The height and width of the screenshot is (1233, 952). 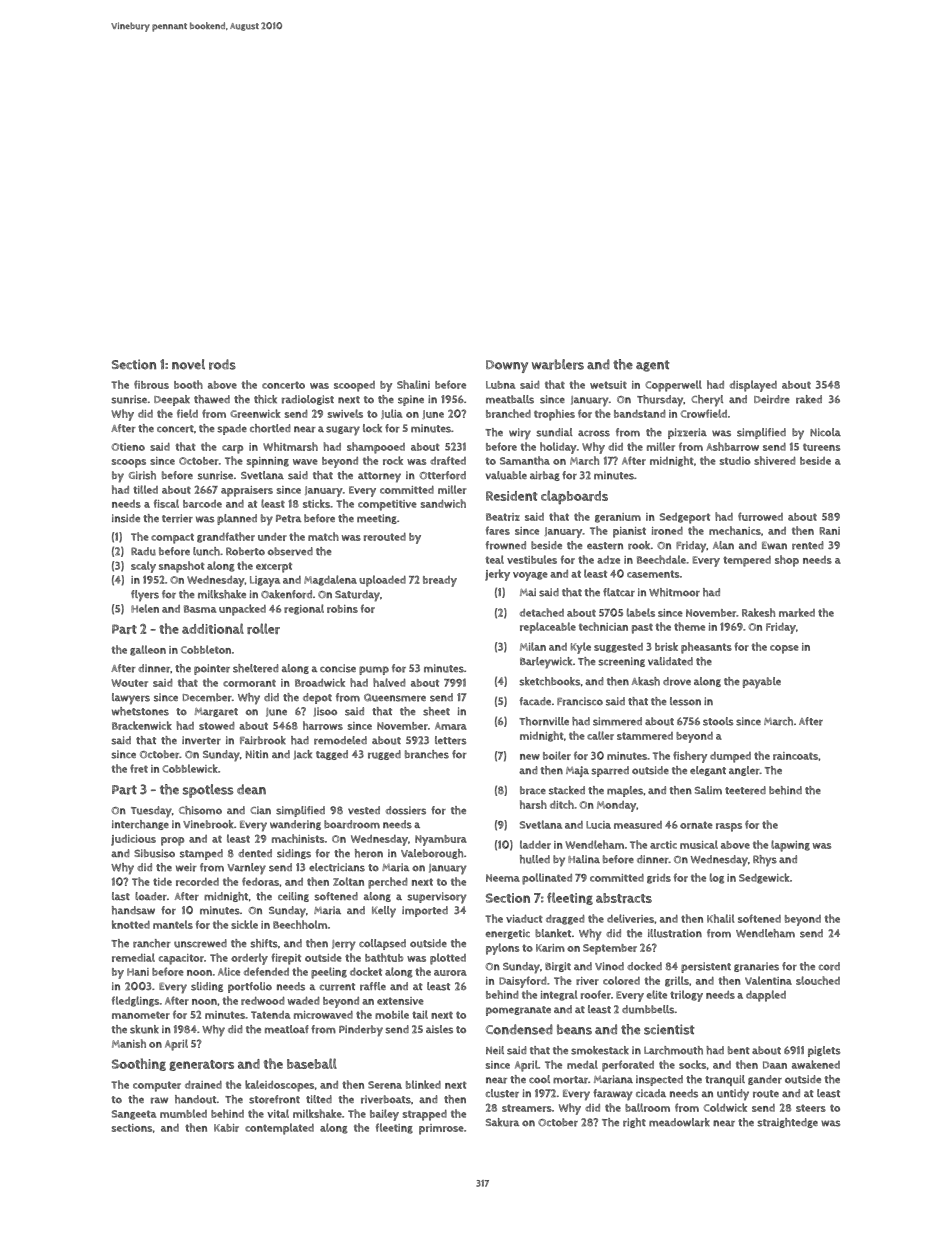 What do you see at coordinates (653, 366) in the screenshot?
I see `agent` at bounding box center [653, 366].
